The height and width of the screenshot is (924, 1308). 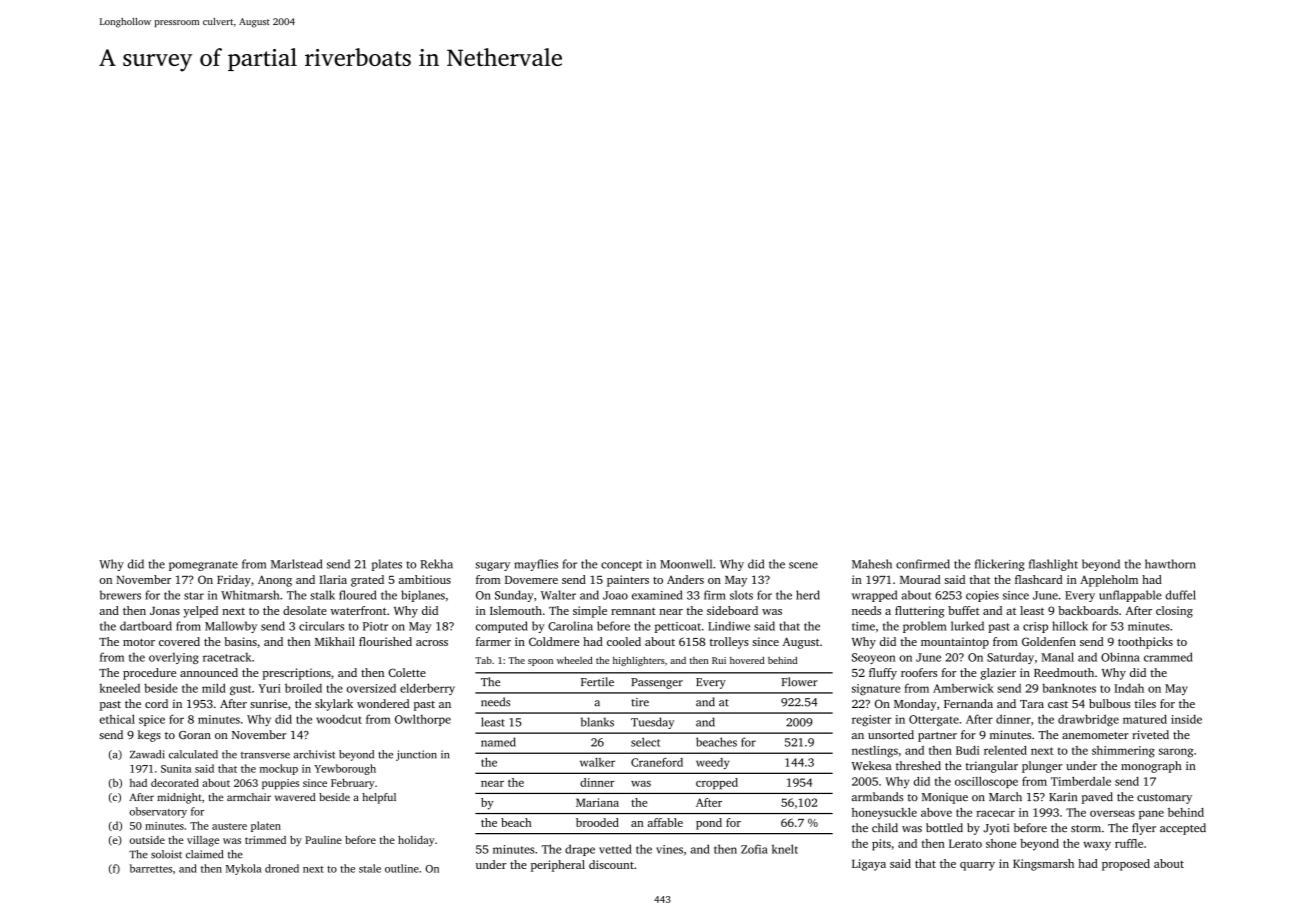 What do you see at coordinates (1170, 564) in the screenshot?
I see `hawthorn` at bounding box center [1170, 564].
